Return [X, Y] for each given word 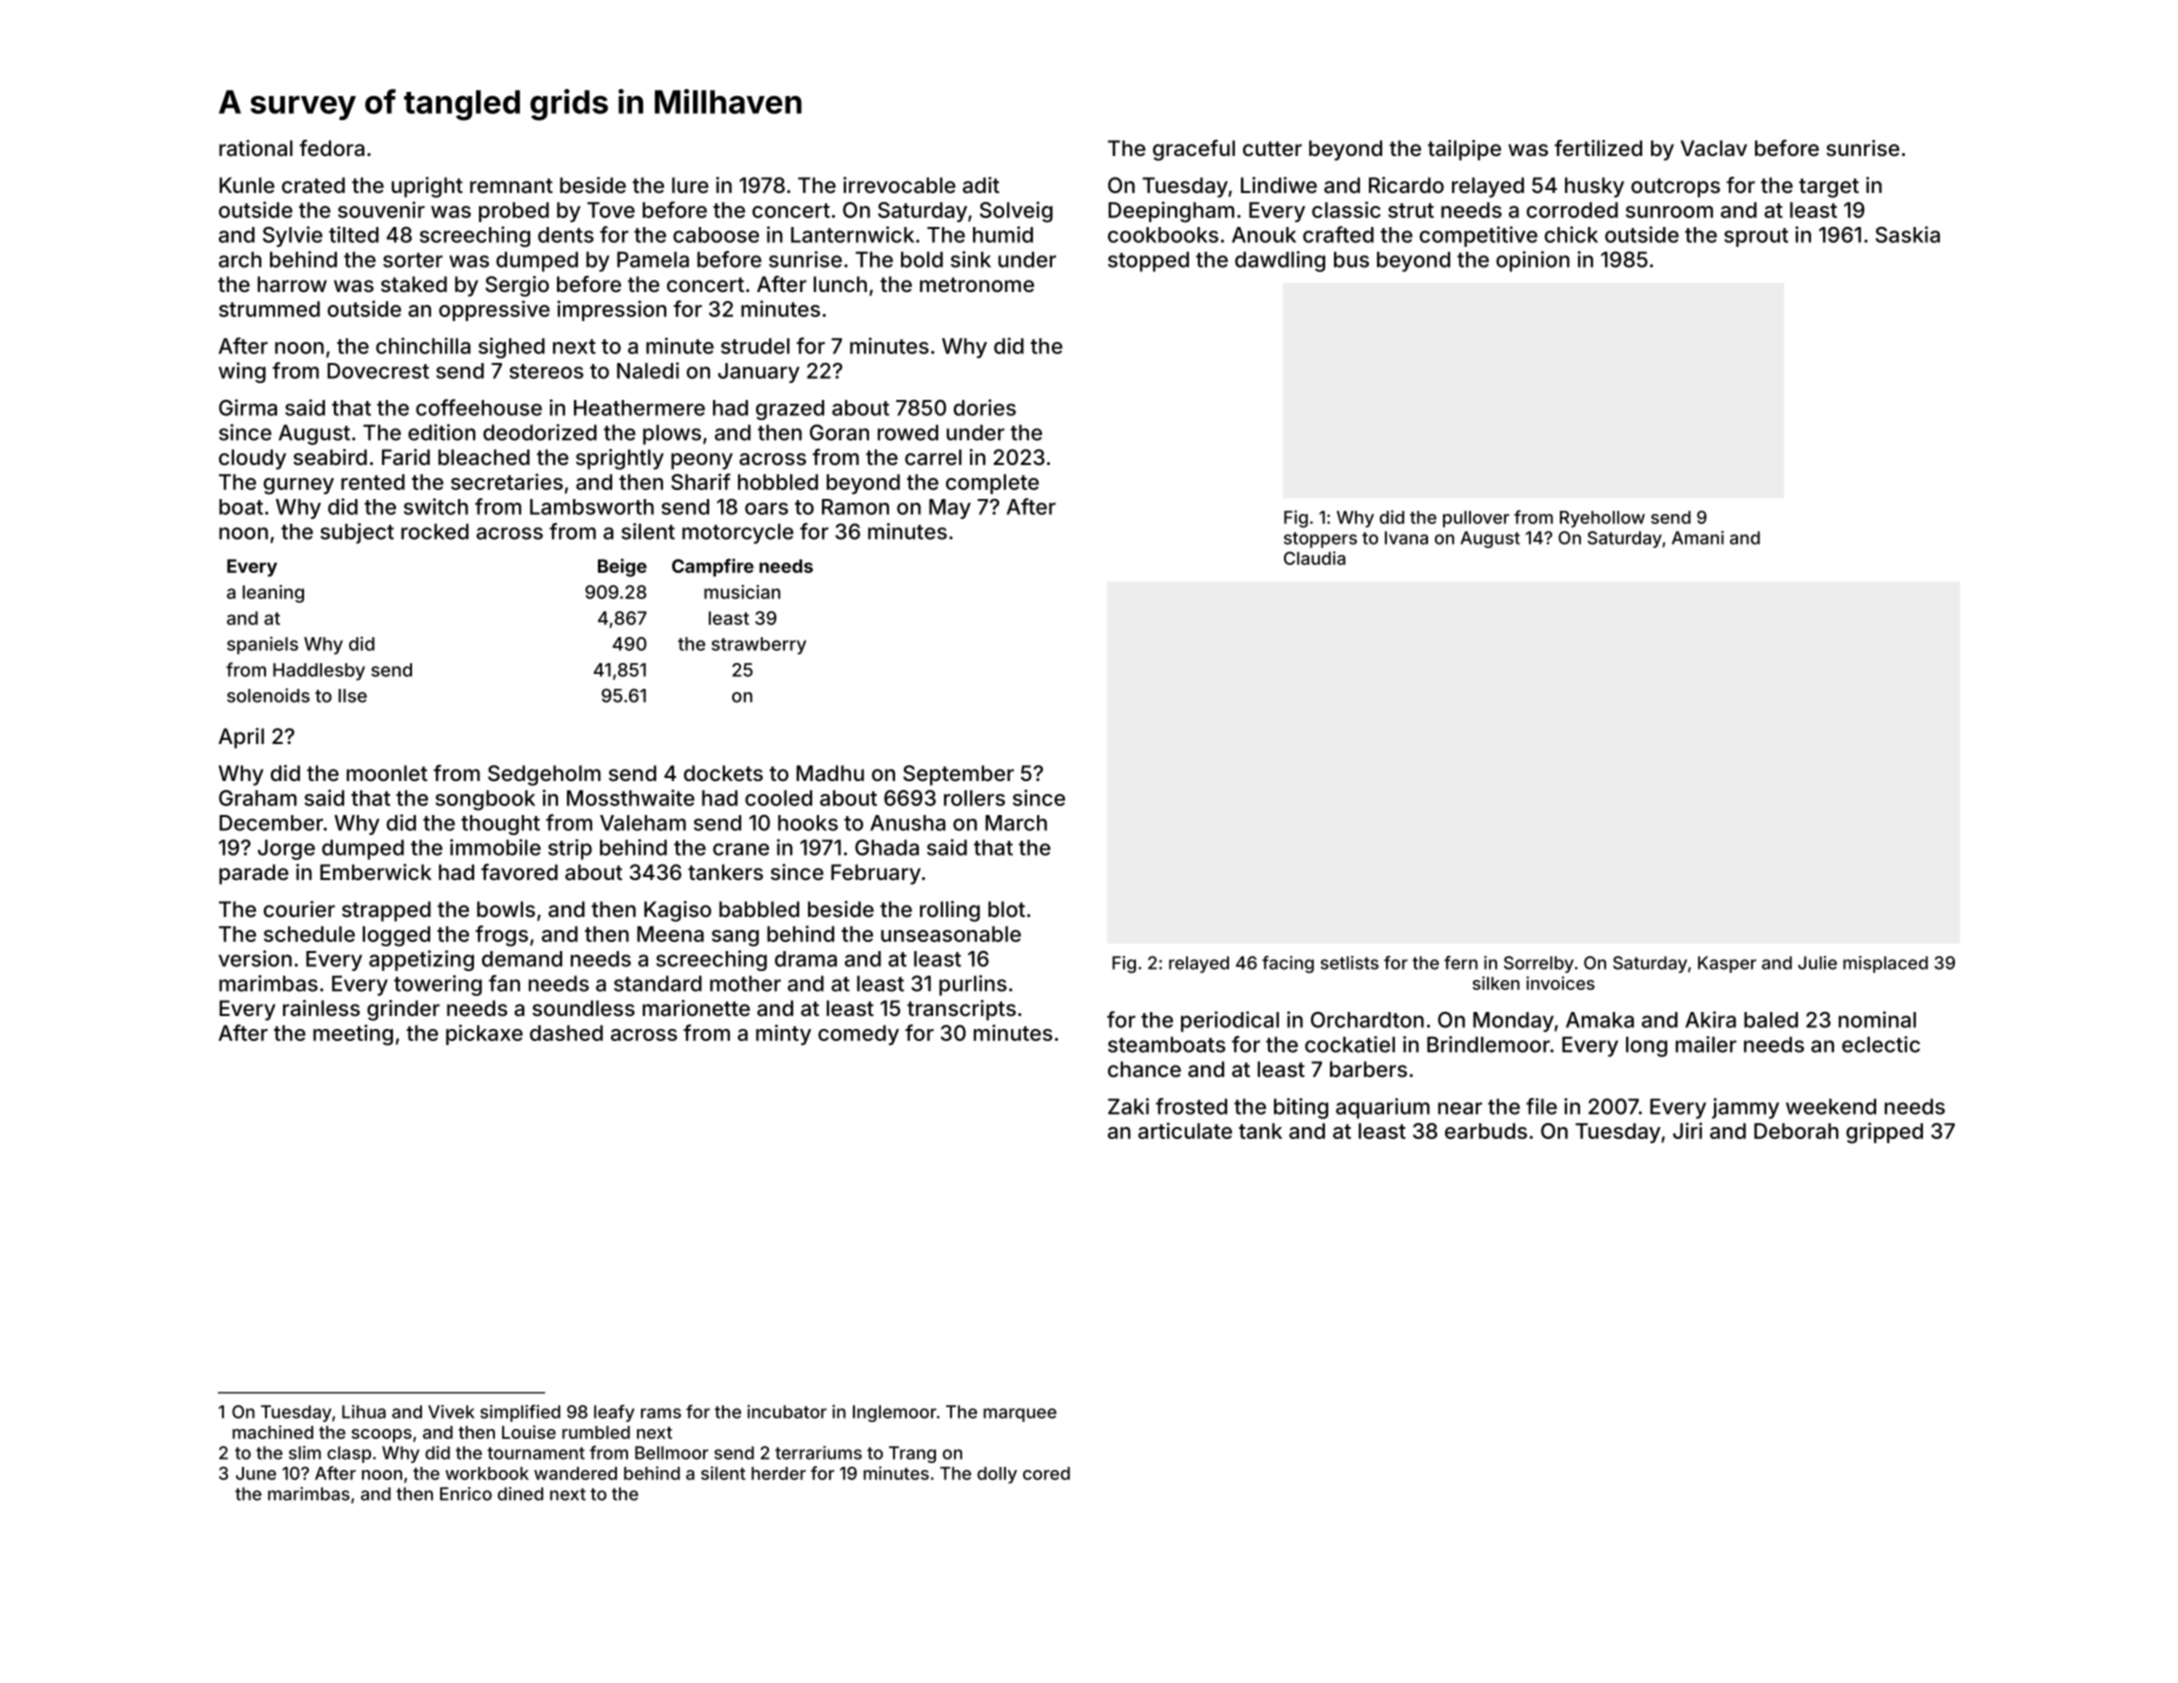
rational [256, 148]
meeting [353, 1035]
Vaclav [1714, 148]
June [256, 1473]
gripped [1884, 1133]
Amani [1698, 538]
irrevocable [899, 185]
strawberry [759, 646]
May [950, 509]
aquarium [1383, 1108]
